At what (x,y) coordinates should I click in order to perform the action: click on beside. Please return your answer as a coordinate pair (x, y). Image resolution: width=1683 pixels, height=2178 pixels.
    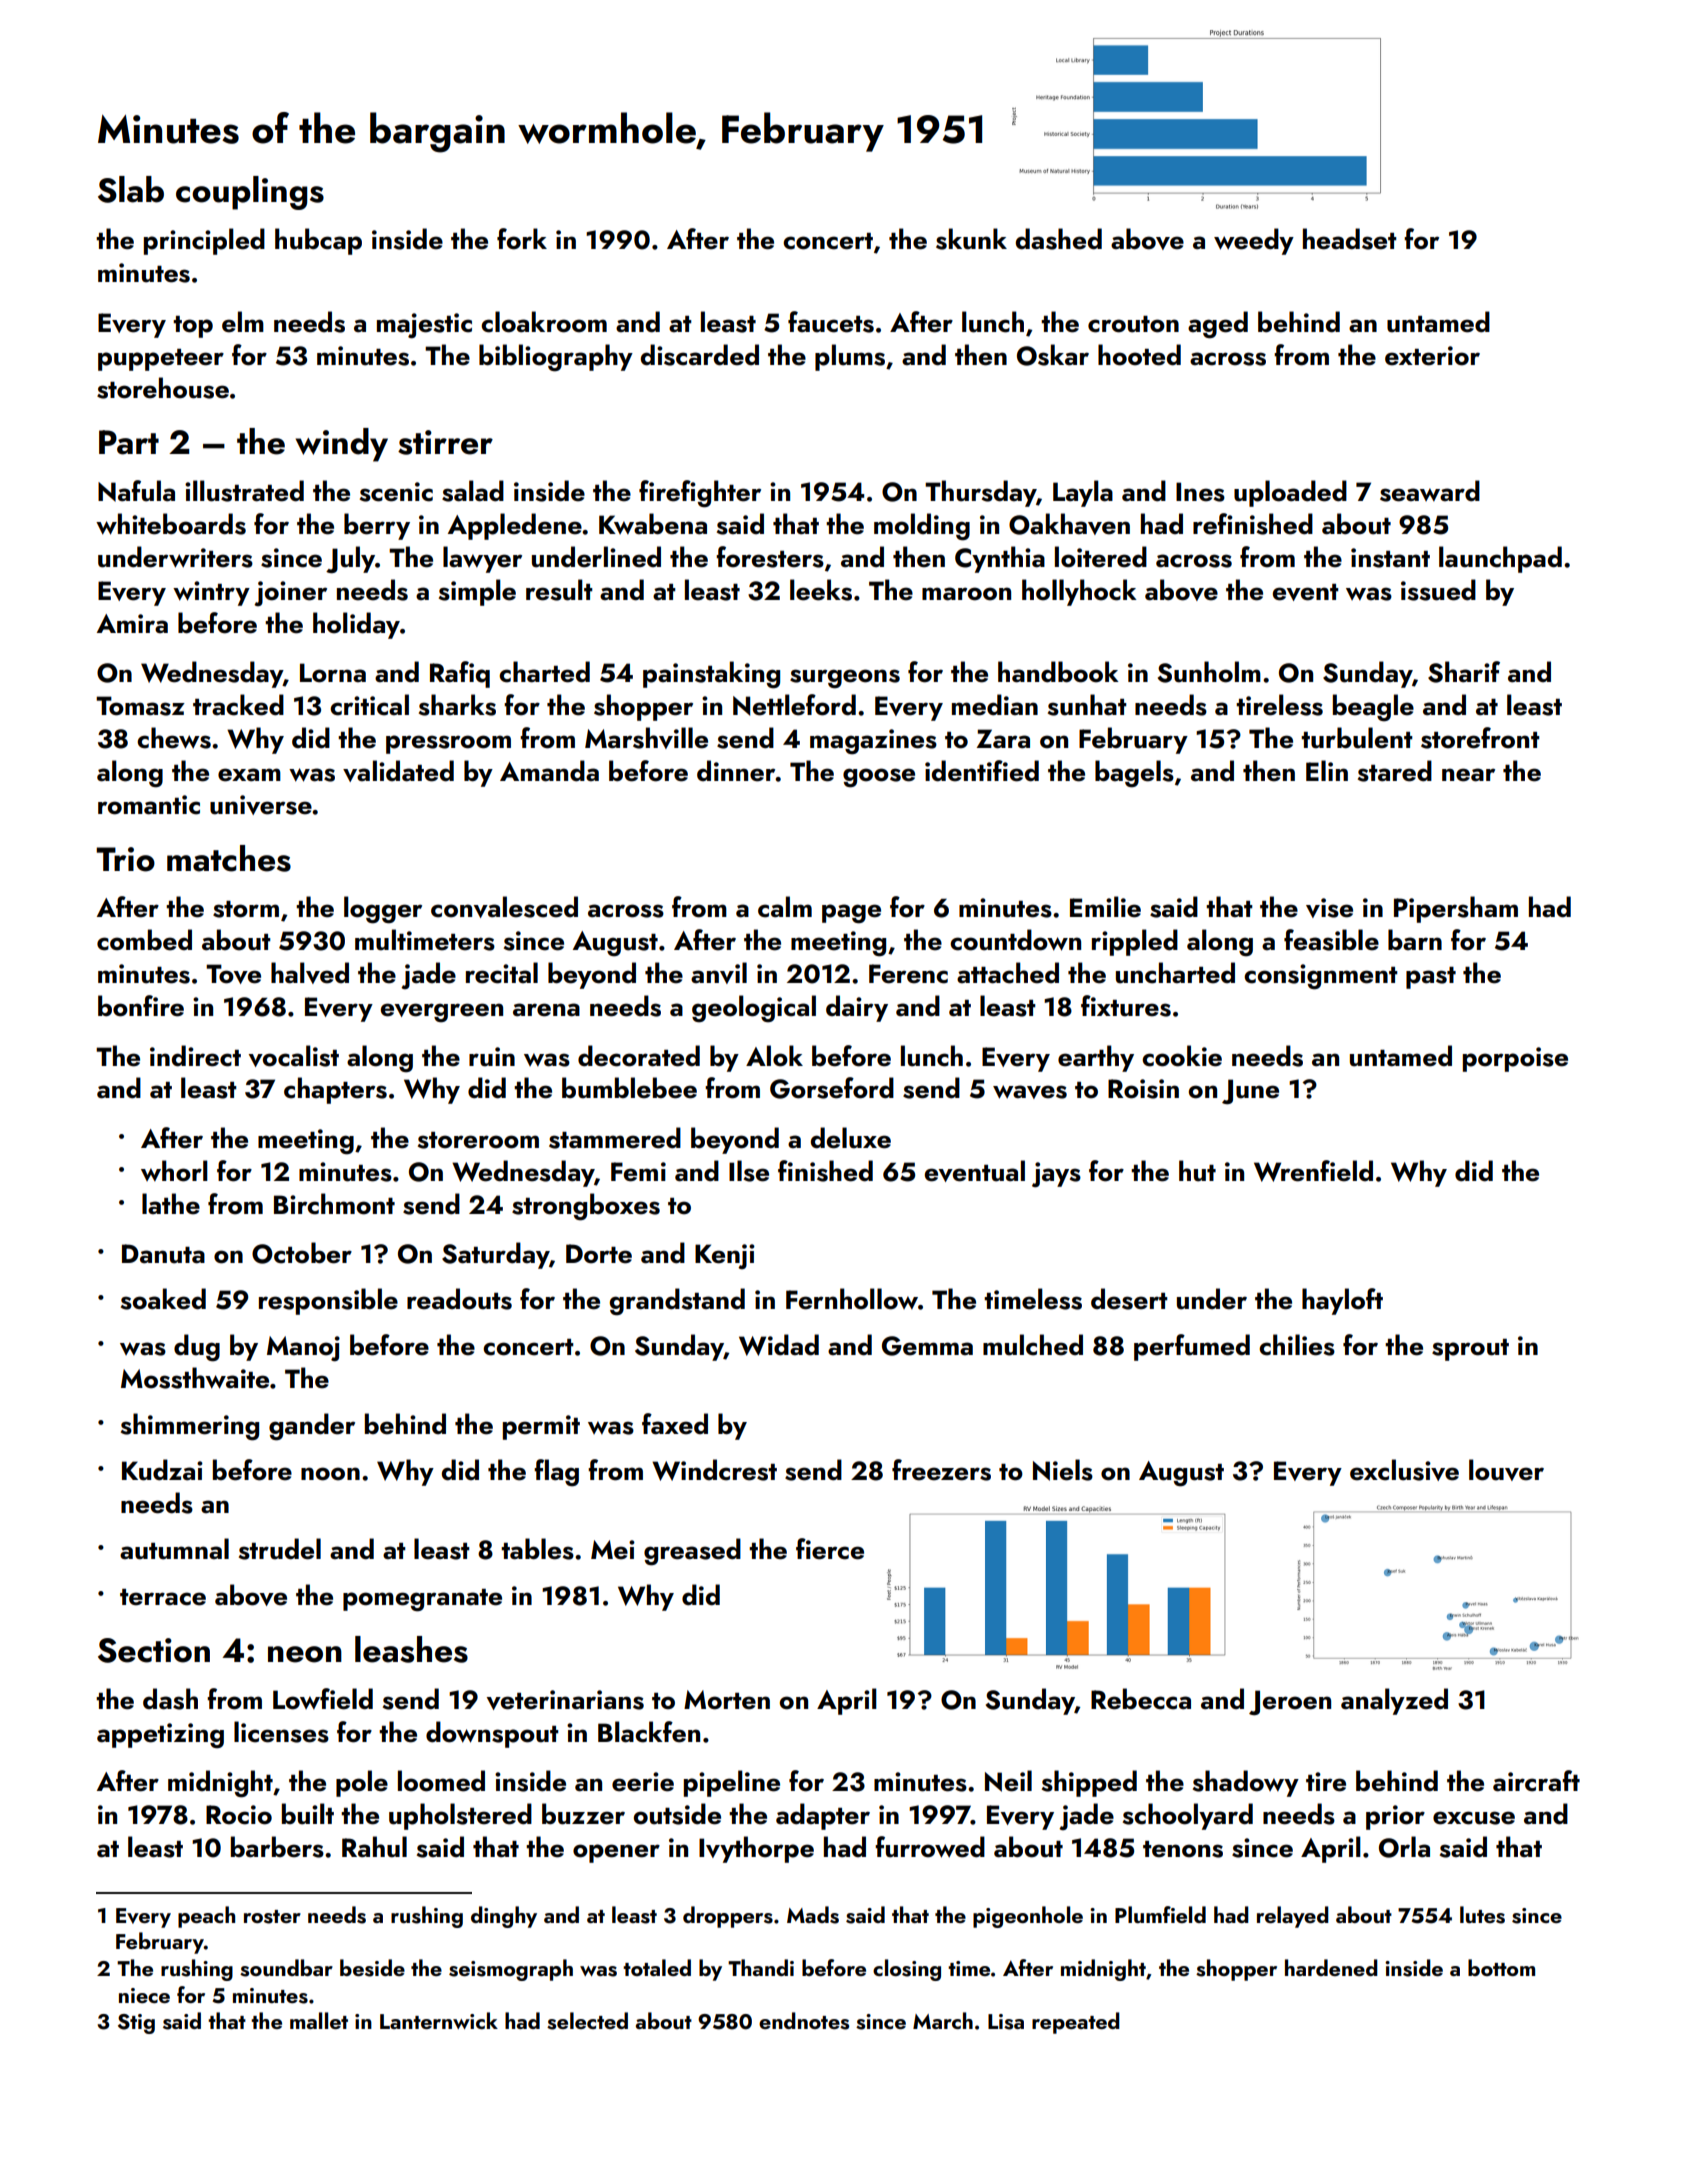
    Looking at the image, I should click on (372, 1968).
